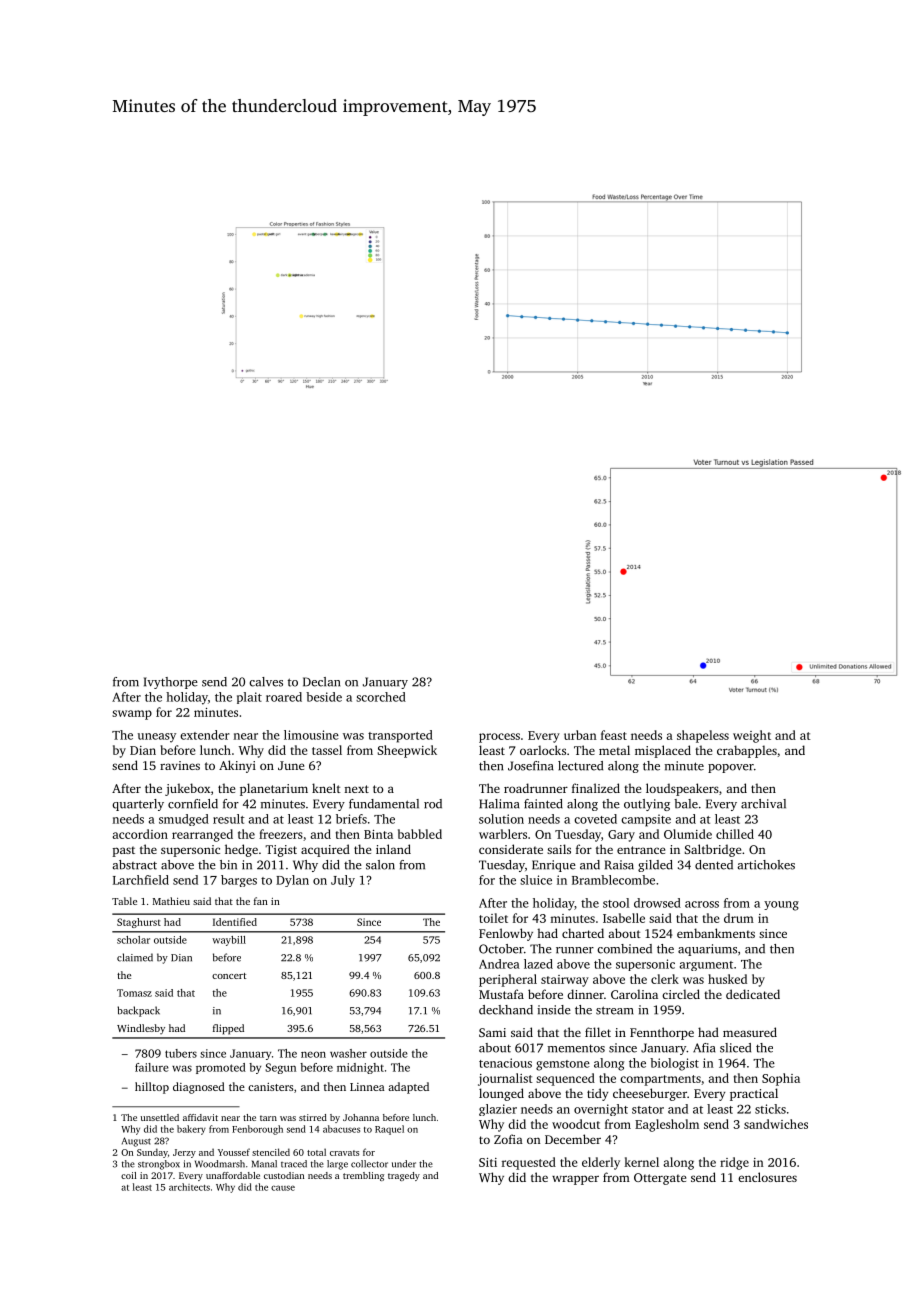 The width and height of the screenshot is (924, 1308). What do you see at coordinates (184, 820) in the screenshot?
I see `smudged` at bounding box center [184, 820].
